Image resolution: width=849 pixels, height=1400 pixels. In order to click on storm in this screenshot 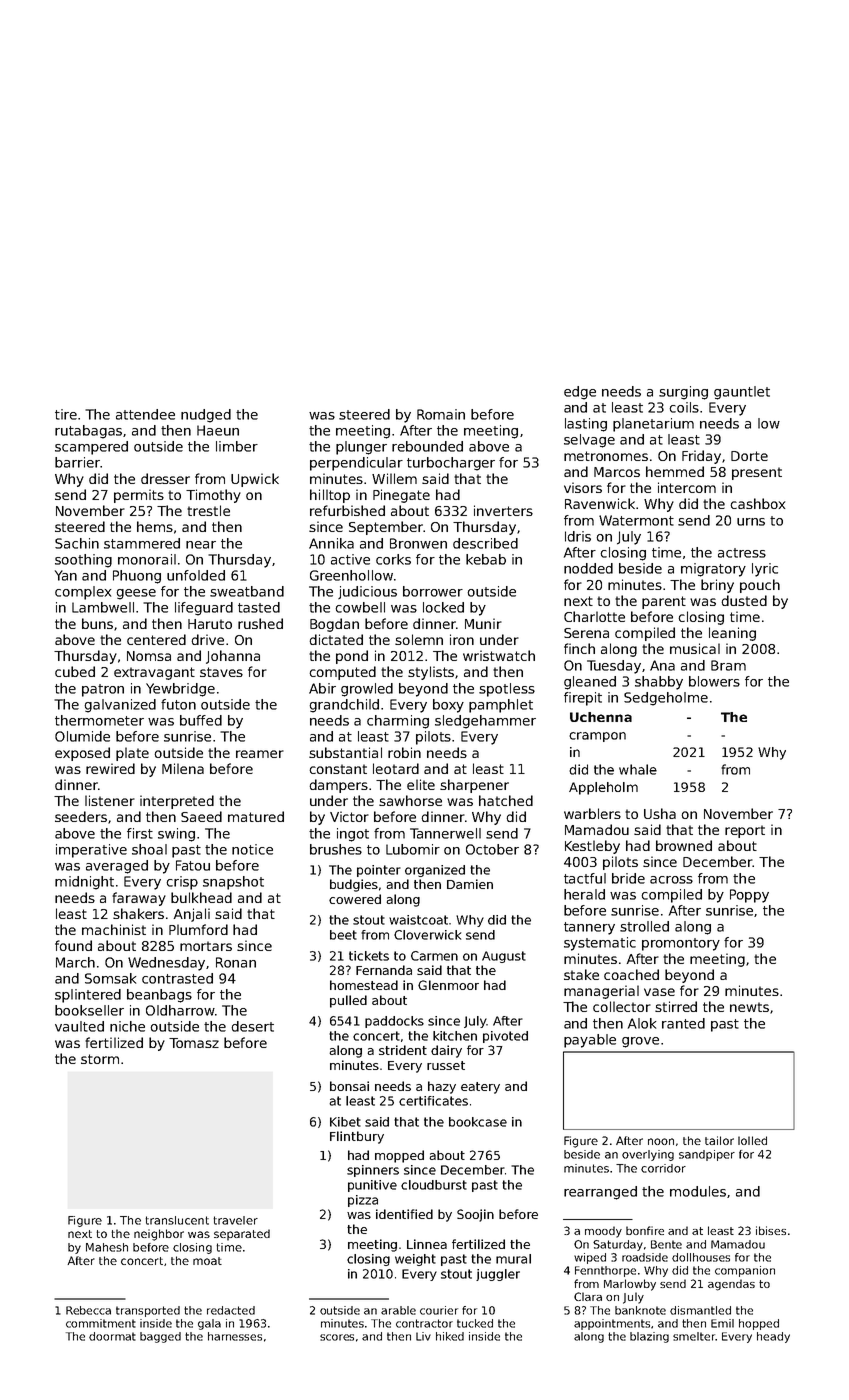, I will do `click(100, 1059)`.
